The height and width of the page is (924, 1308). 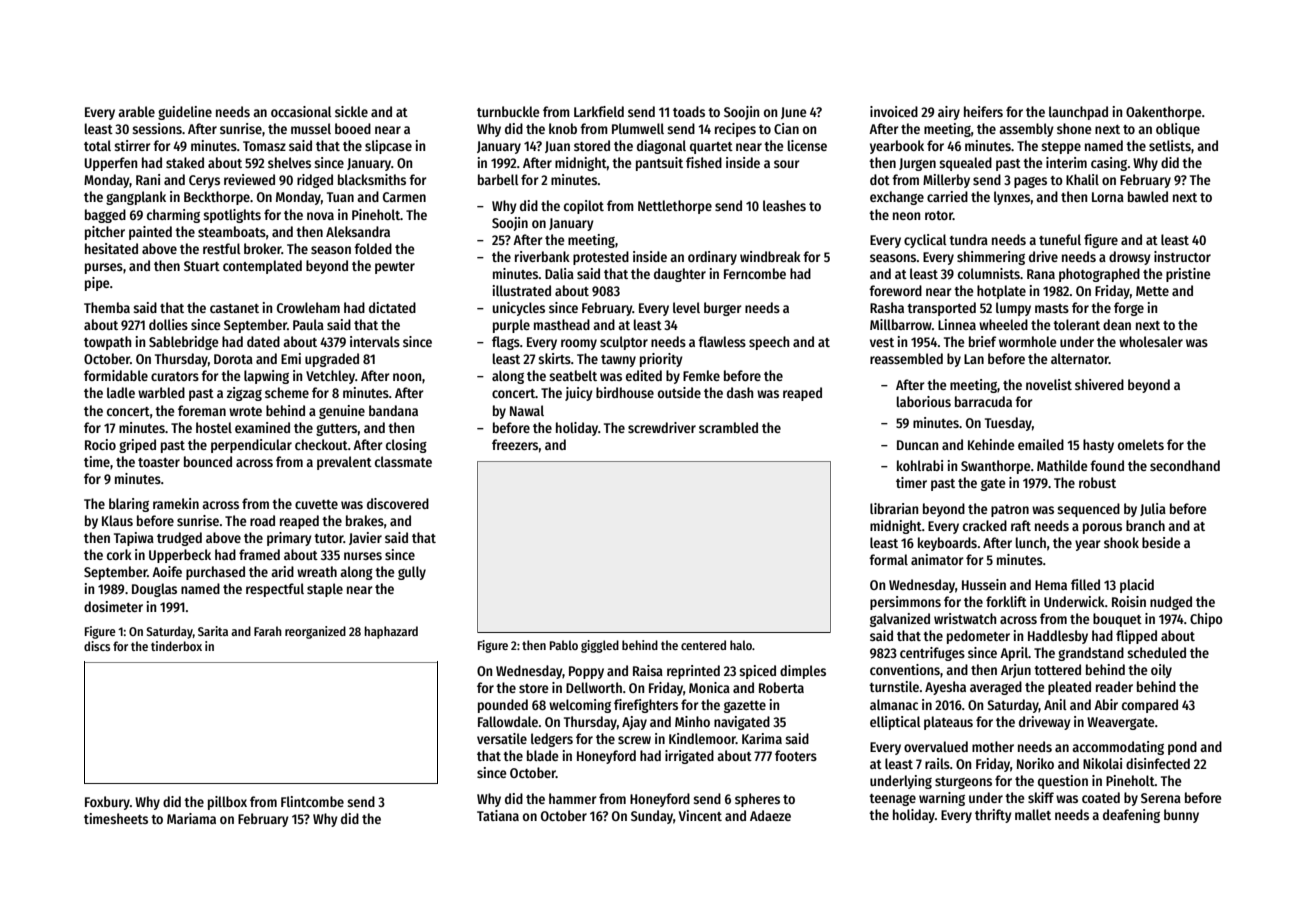 I want to click on tundra, so click(x=968, y=239).
